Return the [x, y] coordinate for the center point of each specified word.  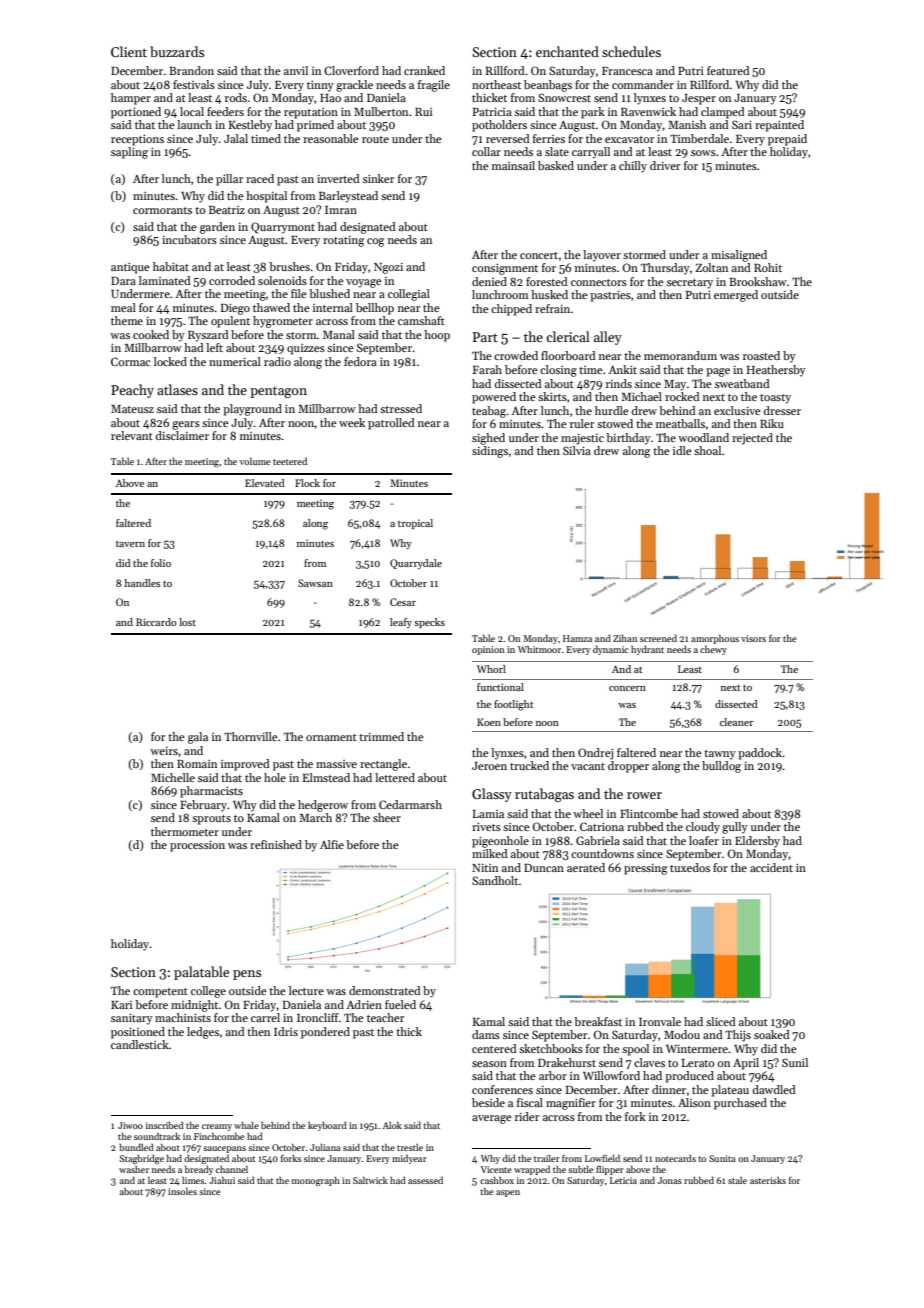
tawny [720, 755]
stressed [401, 408]
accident [771, 867]
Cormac [131, 361]
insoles [182, 1191]
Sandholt [495, 880]
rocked [682, 396]
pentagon [278, 392]
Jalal [236, 138]
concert [539, 255]
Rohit [768, 267]
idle [682, 450]
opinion [488, 650]
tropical [415, 524]
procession [197, 846]
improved [245, 765]
